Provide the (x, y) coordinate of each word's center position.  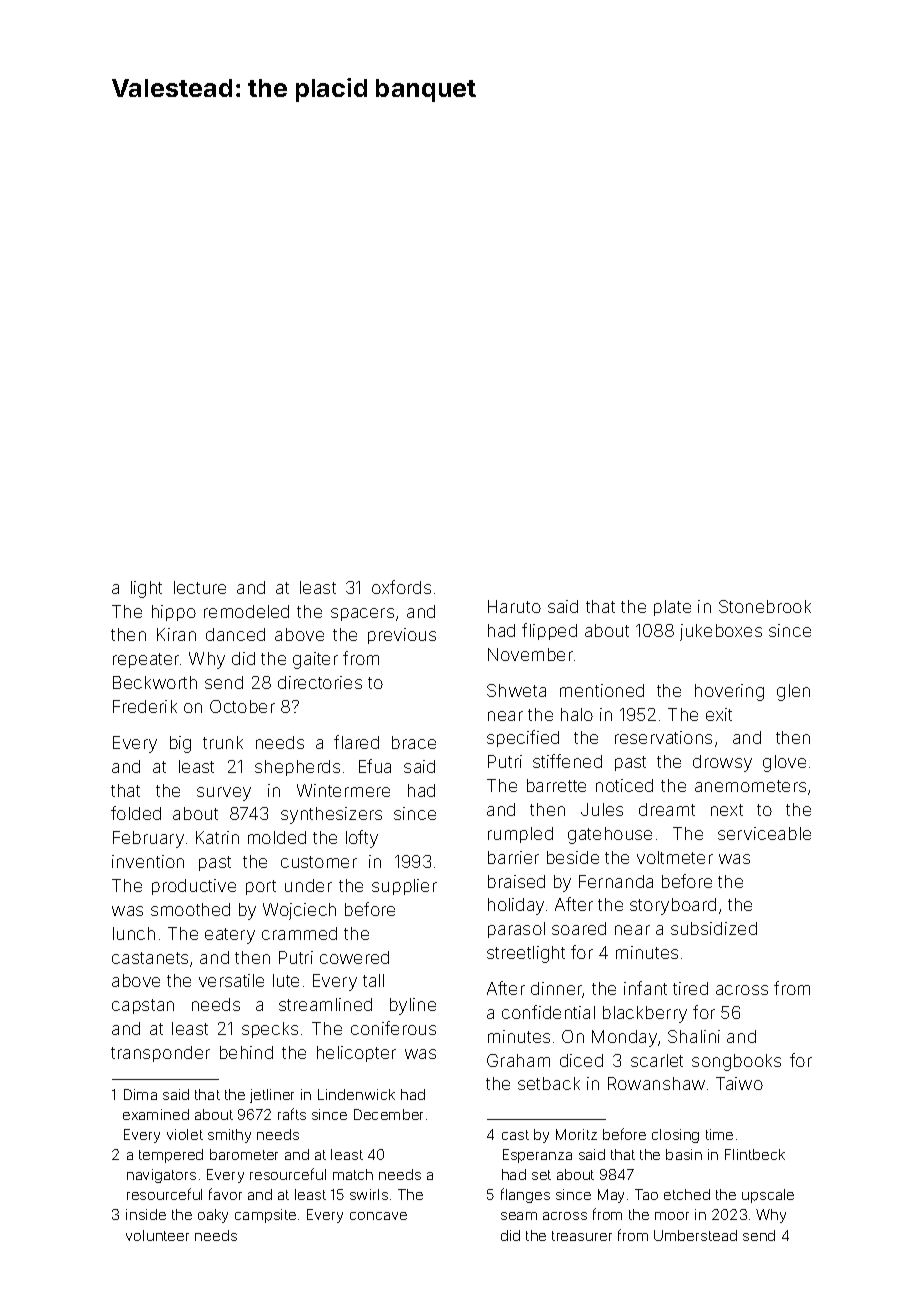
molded (277, 837)
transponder (160, 1054)
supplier (404, 887)
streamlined (325, 1004)
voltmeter (675, 857)
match (353, 1174)
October (242, 706)
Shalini (694, 1036)
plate (672, 608)
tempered (171, 1156)
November (530, 654)
